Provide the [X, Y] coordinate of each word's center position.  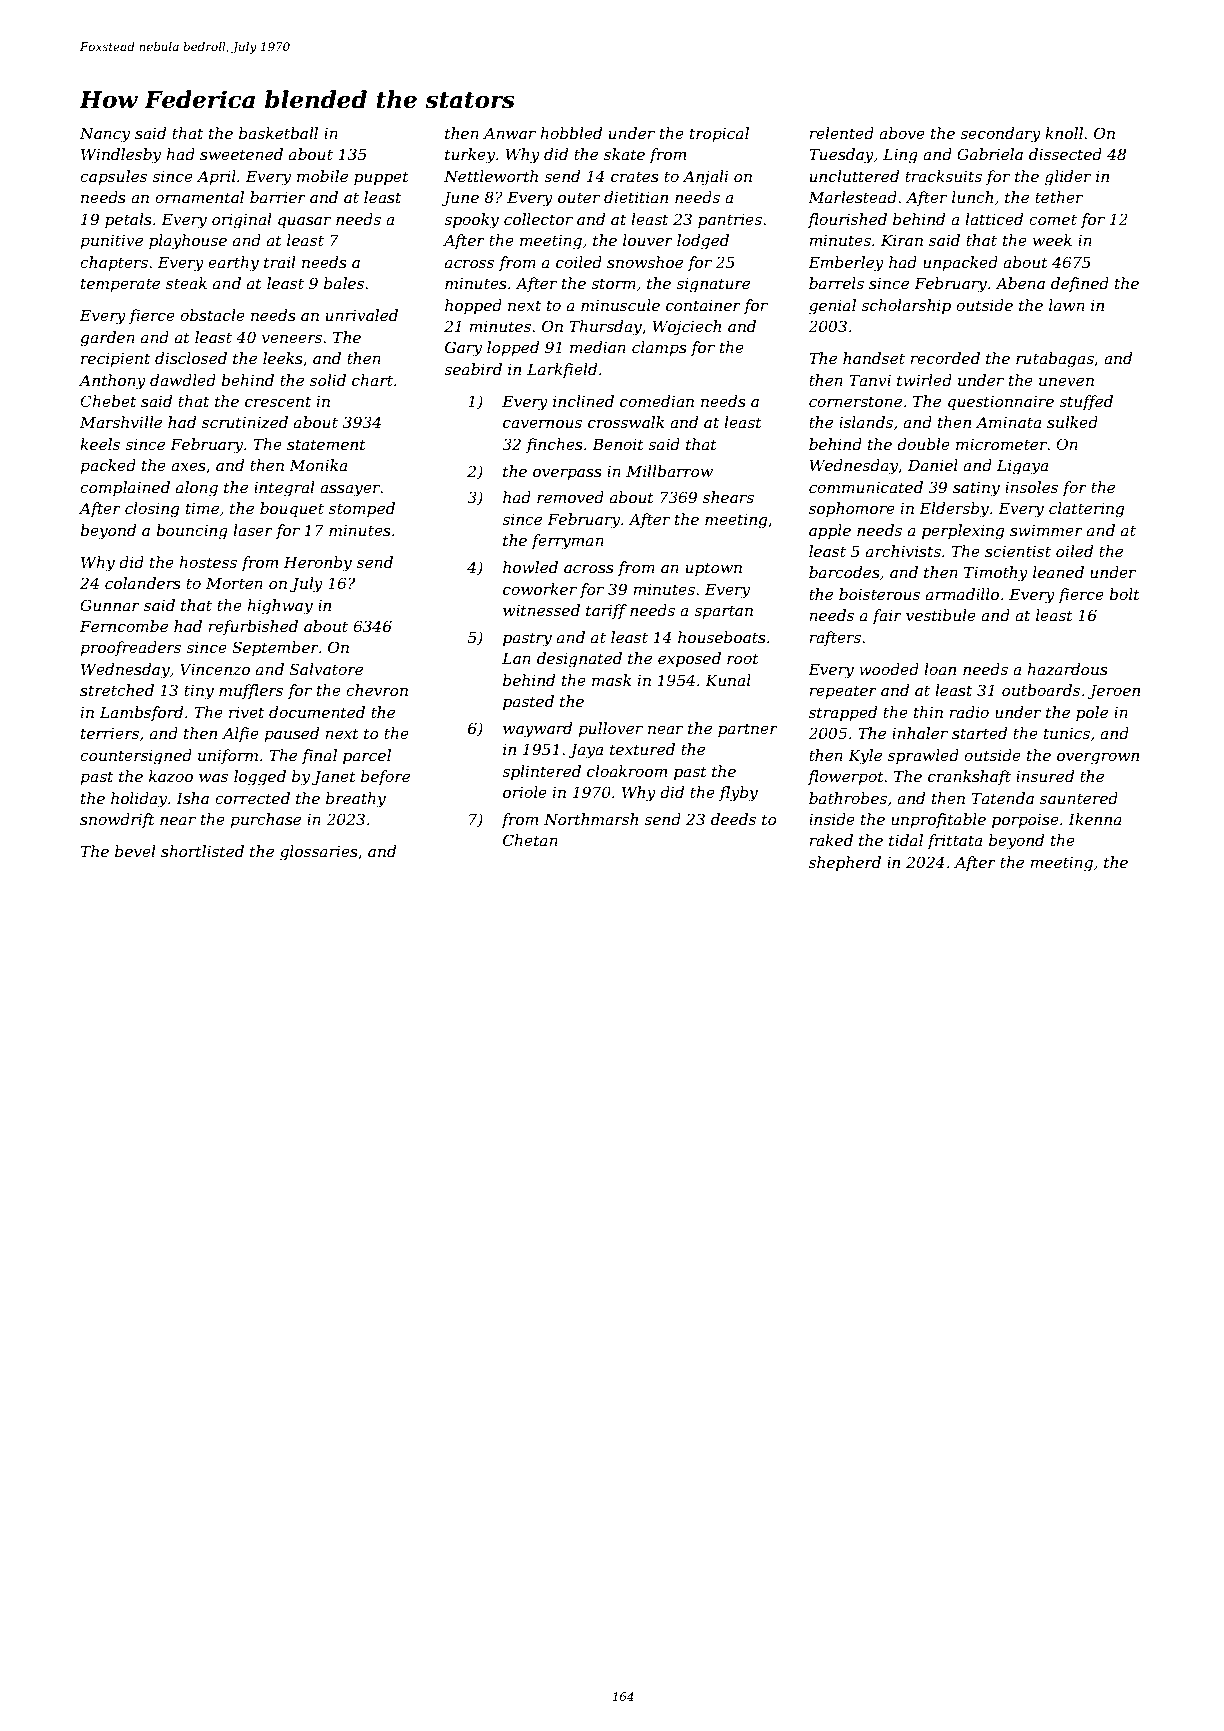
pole [1092, 713]
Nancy [105, 135]
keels [100, 444]
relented [842, 133]
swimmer [1046, 530]
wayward [537, 730]
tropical [719, 134]
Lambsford [141, 713]
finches [554, 445]
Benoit [618, 444]
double [923, 444]
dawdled [183, 380]
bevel [135, 851]
